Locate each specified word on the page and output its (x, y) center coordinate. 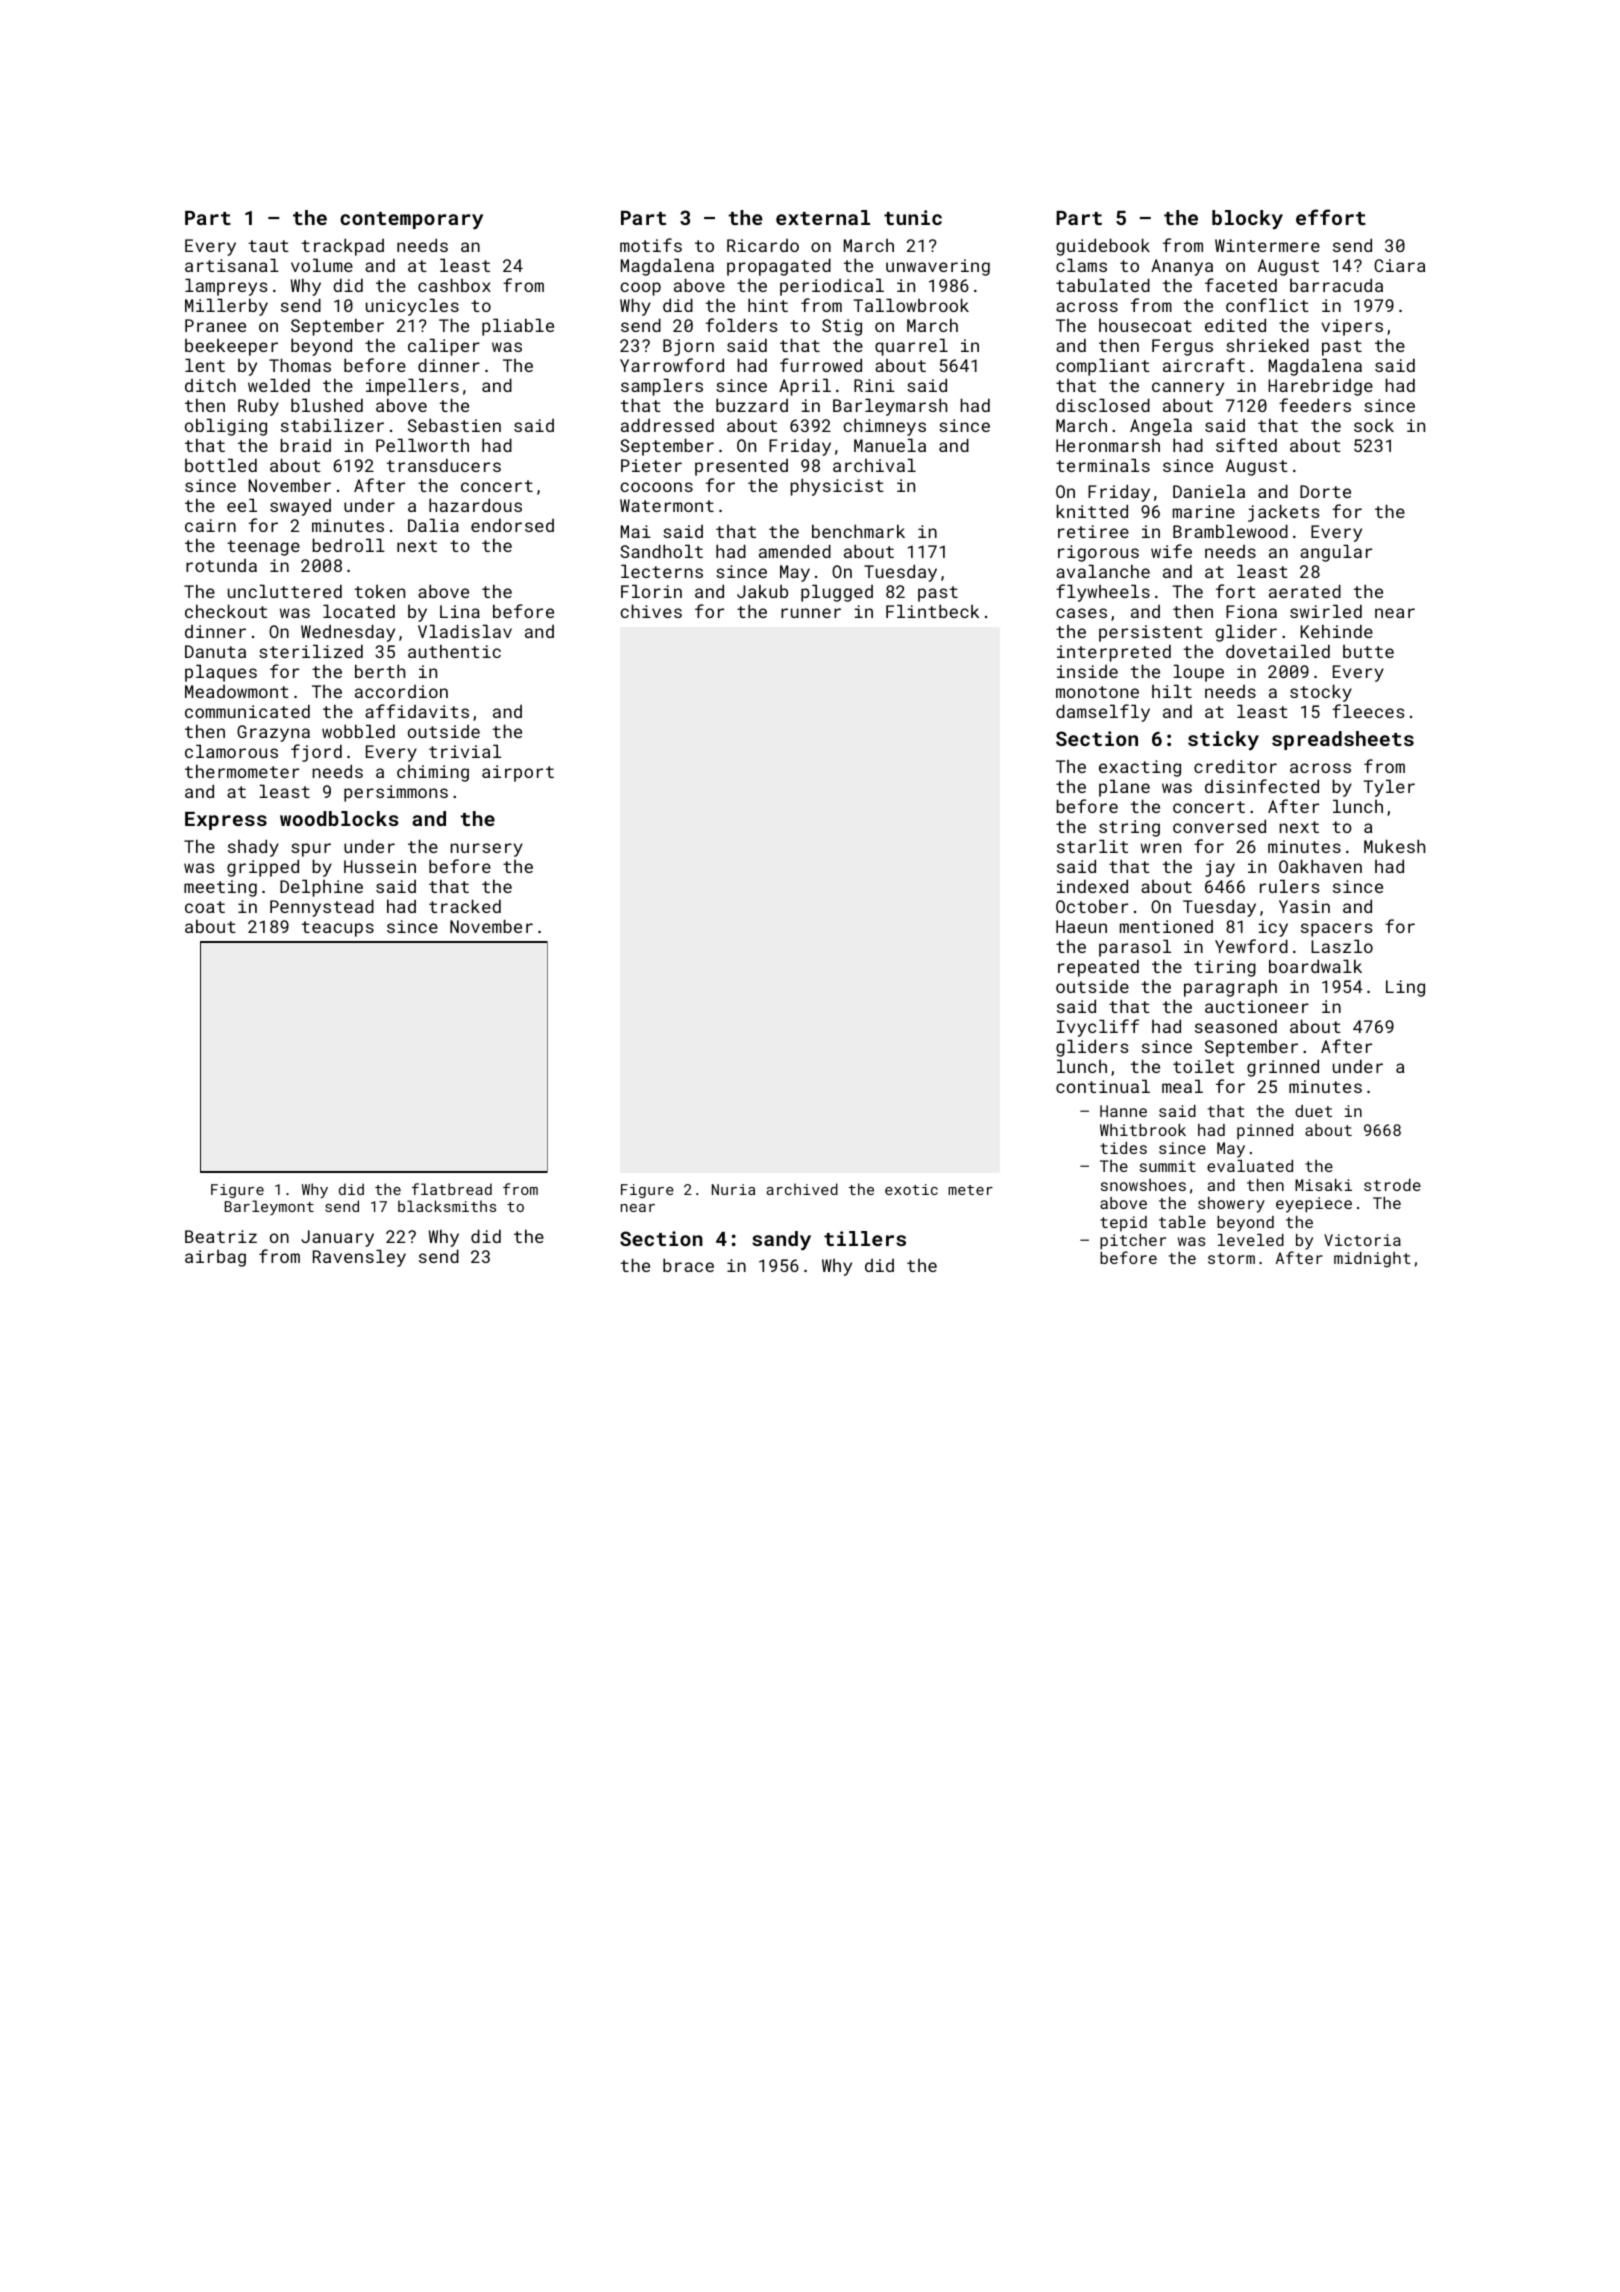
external (823, 217)
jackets (1284, 513)
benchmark (858, 531)
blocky (1247, 219)
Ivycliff (1098, 1028)
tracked (465, 906)
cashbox (454, 285)
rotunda (221, 565)
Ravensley (359, 1258)
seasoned (1236, 1026)
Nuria (733, 1189)
